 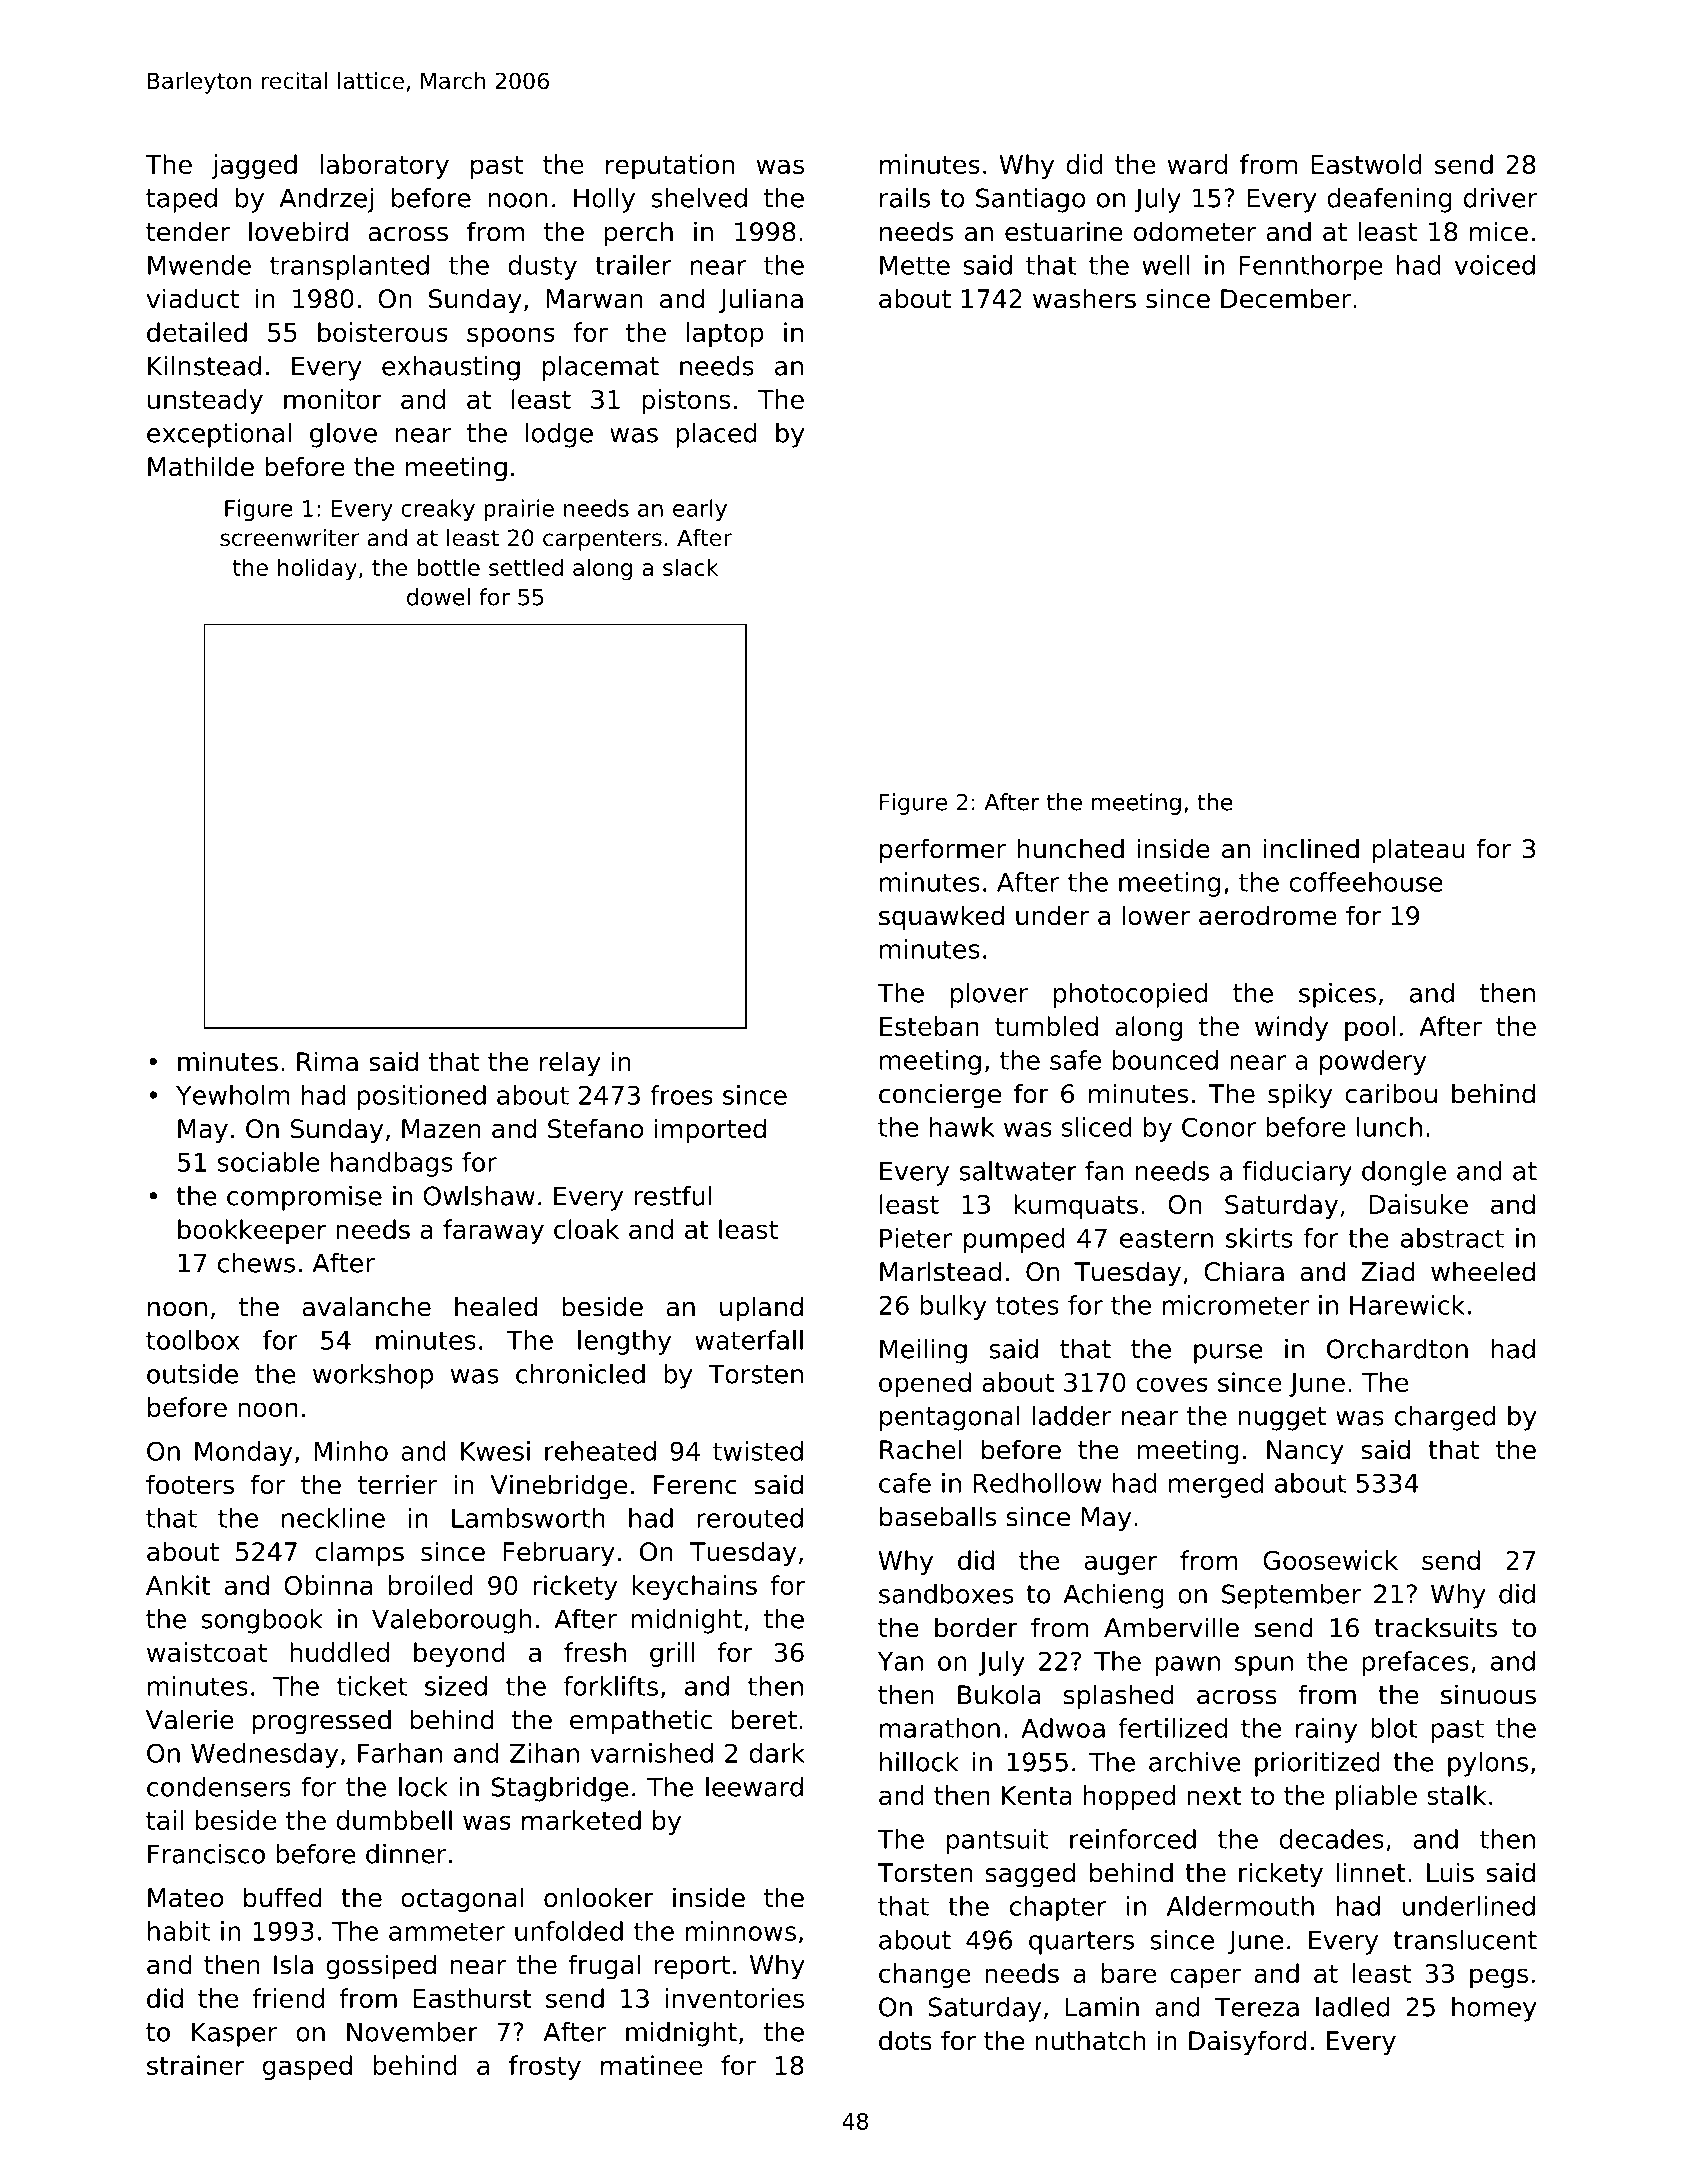 What do you see at coordinates (195, 2065) in the image?
I see `strainer` at bounding box center [195, 2065].
